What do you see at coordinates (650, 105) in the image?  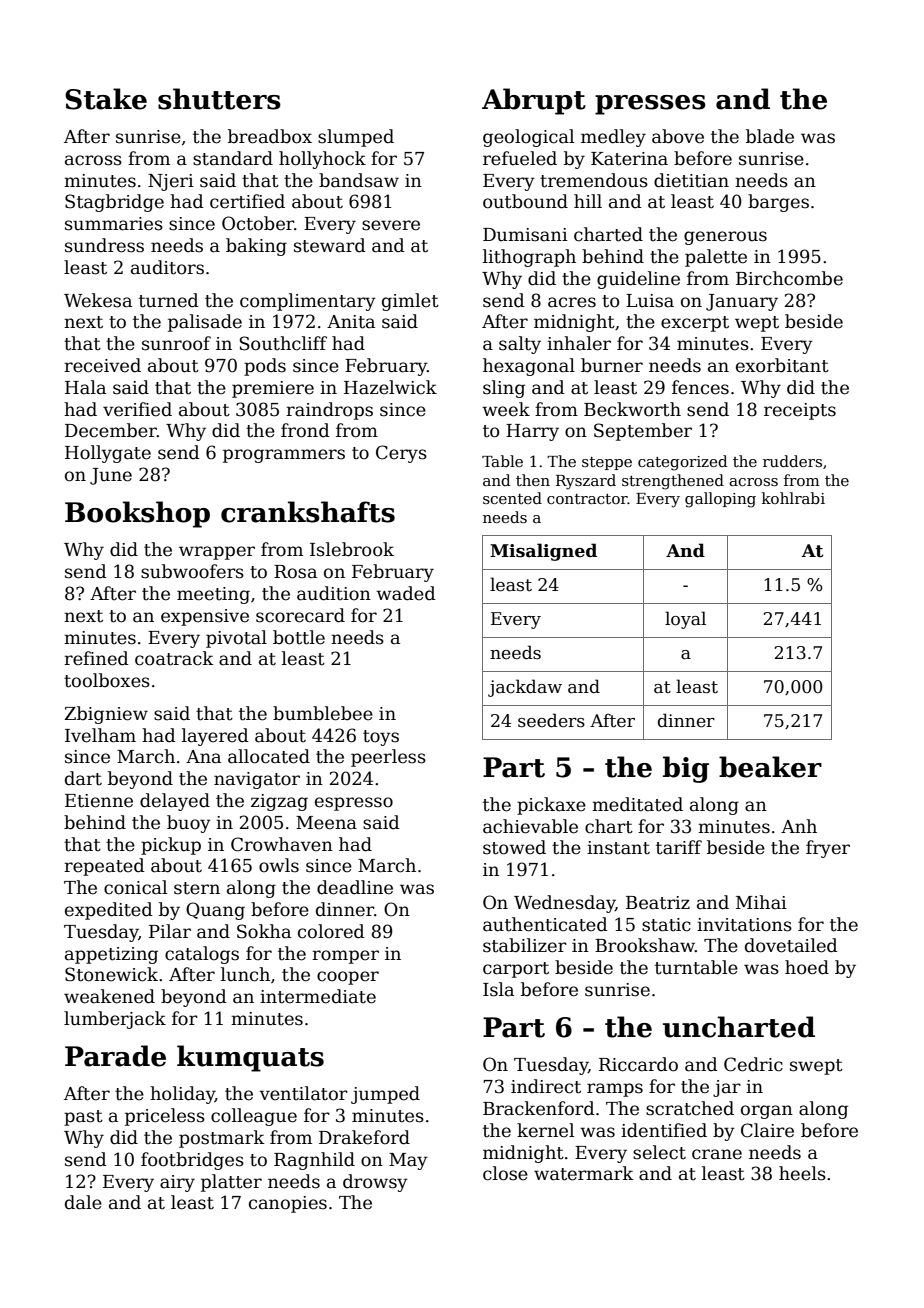 I see `presses` at bounding box center [650, 105].
